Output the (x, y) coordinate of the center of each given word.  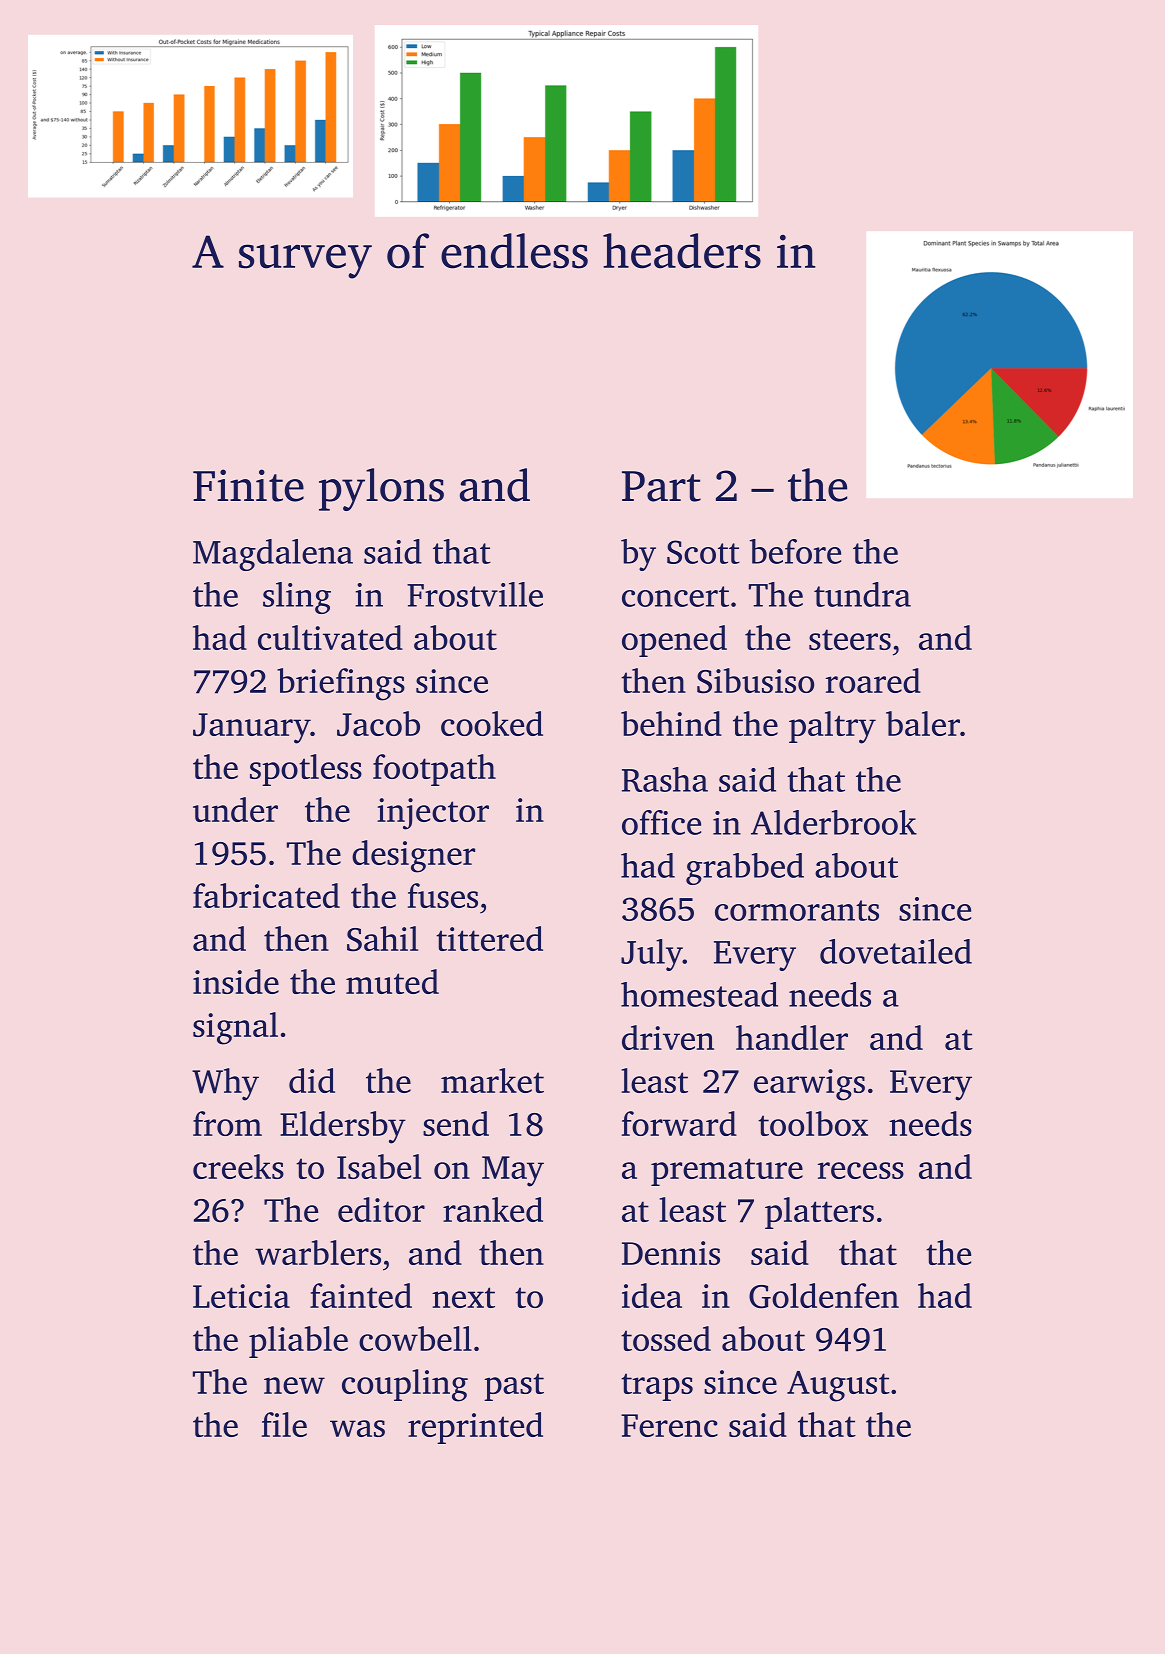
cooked (492, 723)
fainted (361, 1295)
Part (661, 486)
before (795, 551)
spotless (306, 770)
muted (392, 981)
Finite (248, 485)
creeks (238, 1166)
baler (923, 723)
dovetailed (896, 951)
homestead (699, 994)
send (456, 1123)
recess (861, 1170)
